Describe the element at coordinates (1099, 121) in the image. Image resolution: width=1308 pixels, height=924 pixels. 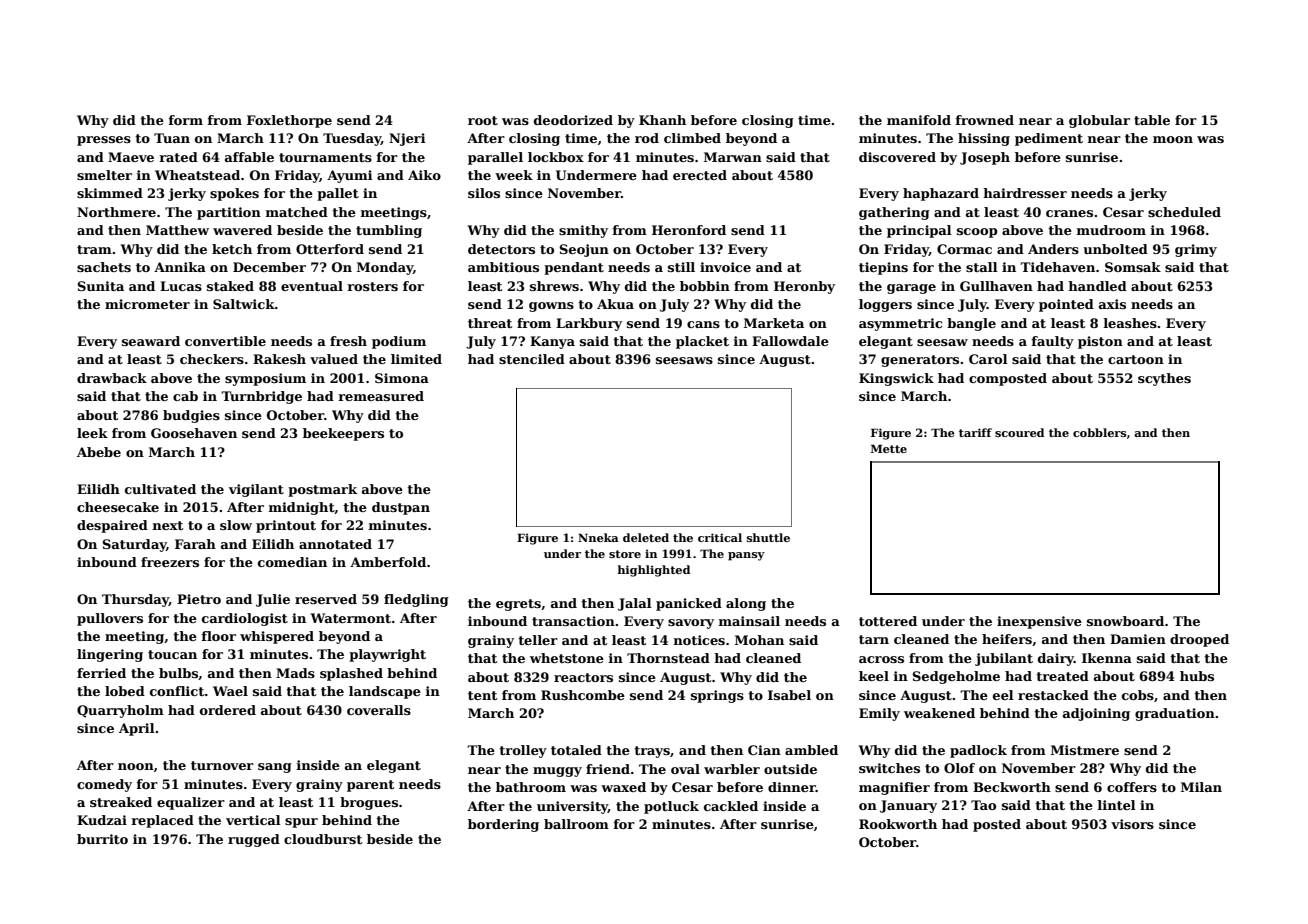
I see `globular` at that location.
